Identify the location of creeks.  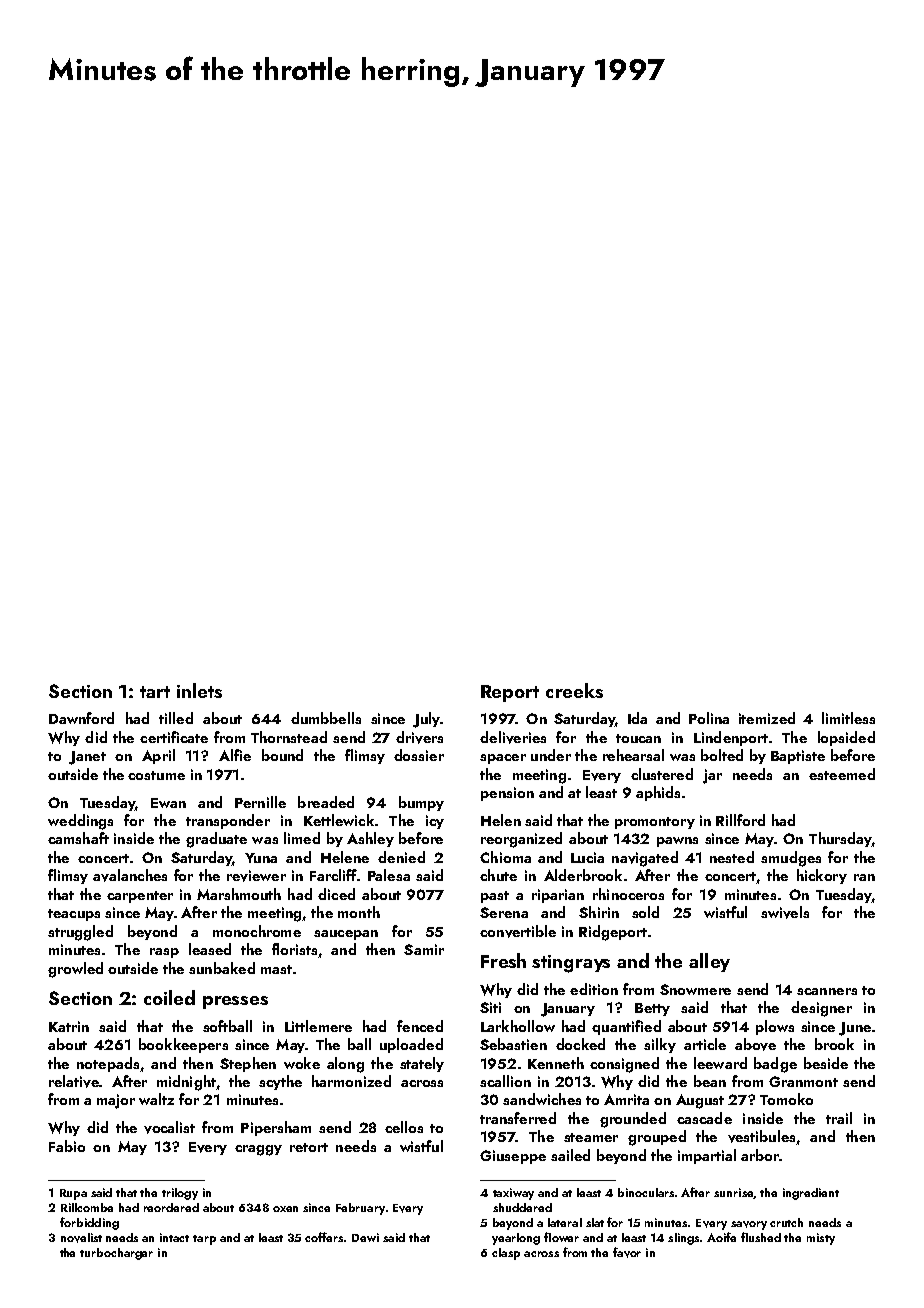
(574, 690).
